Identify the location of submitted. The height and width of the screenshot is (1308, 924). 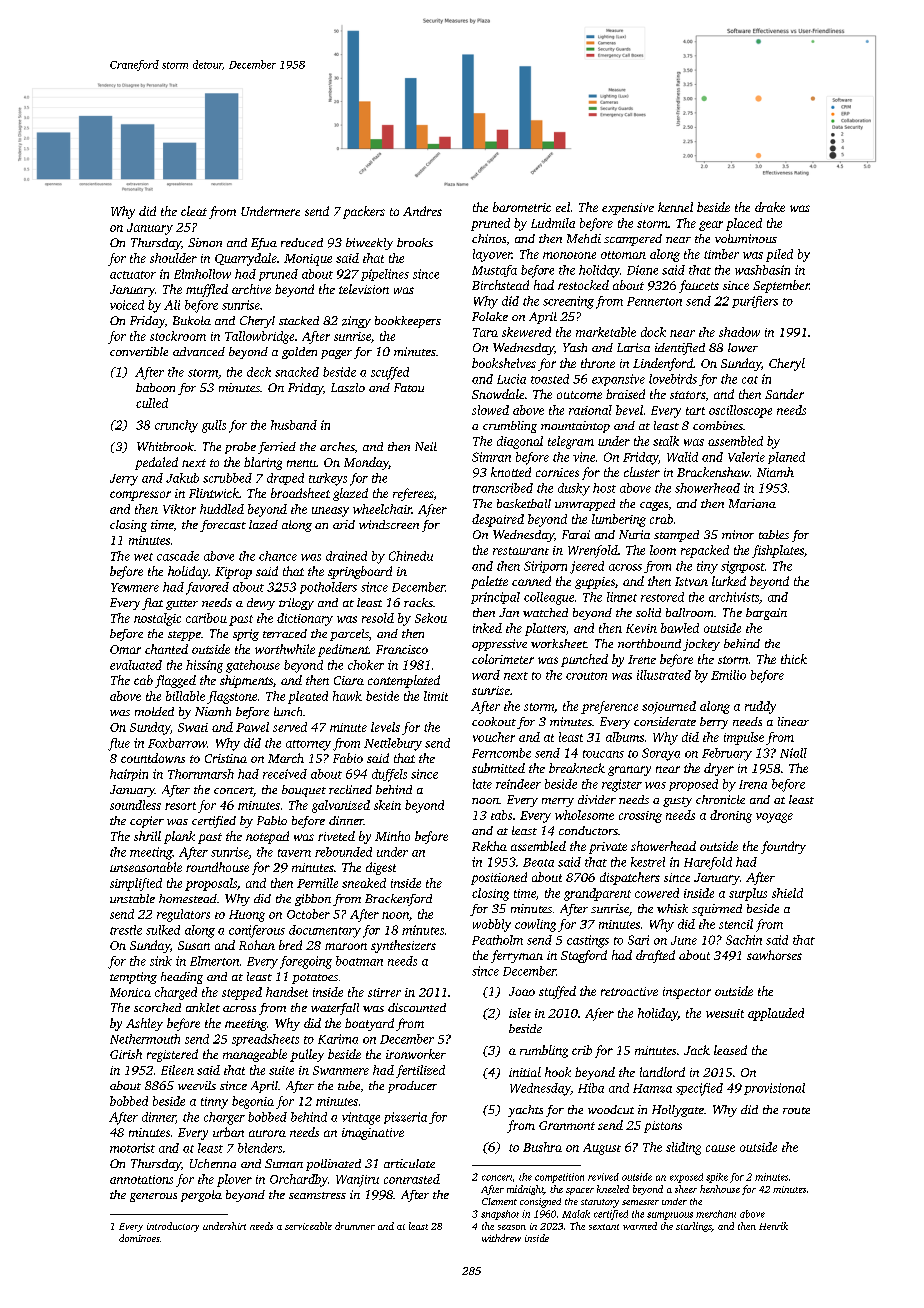
(498, 768).
